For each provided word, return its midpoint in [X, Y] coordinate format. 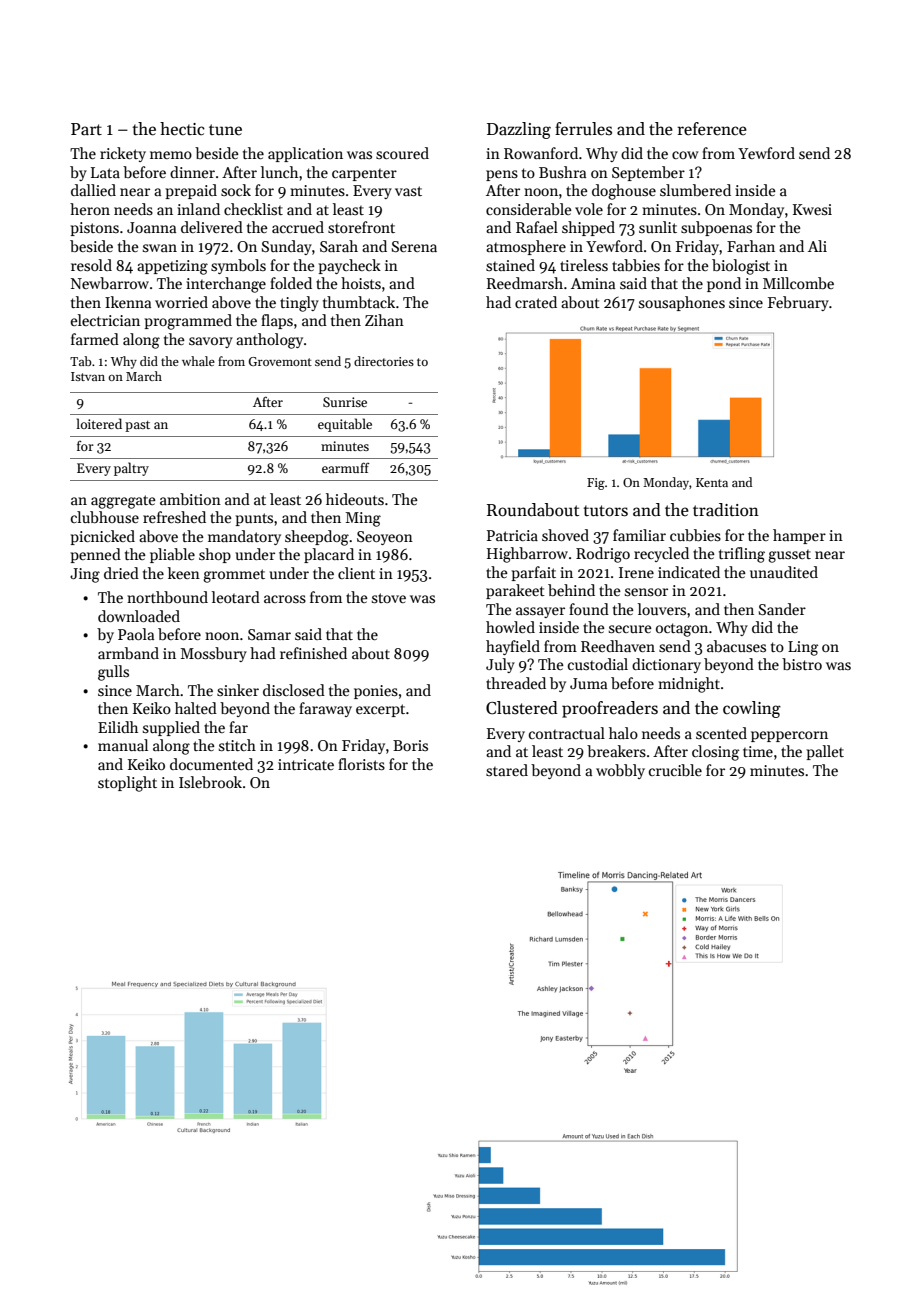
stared [507, 770]
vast [408, 191]
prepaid [191, 191]
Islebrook [210, 782]
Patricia [512, 535]
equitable [345, 425]
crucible [675, 770]
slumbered [695, 190]
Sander [782, 609]
